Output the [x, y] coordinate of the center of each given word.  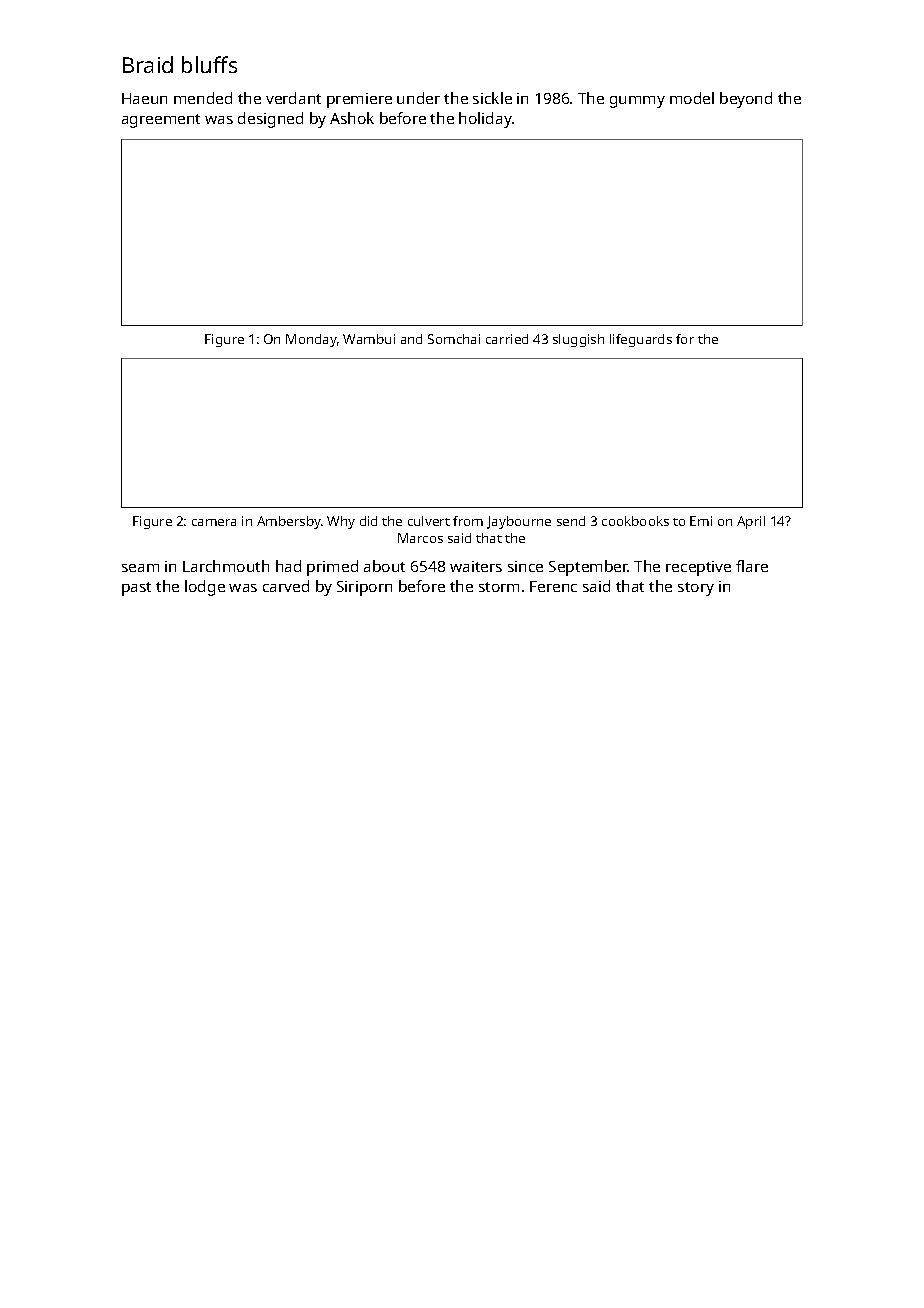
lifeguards [641, 340]
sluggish [578, 340]
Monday [311, 340]
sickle [492, 98]
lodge [205, 588]
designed [270, 120]
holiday [485, 120]
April [751, 522]
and [411, 339]
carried [507, 339]
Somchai [454, 339]
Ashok [352, 118]
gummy [637, 102]
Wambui [369, 339]
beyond [746, 100]
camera [214, 522]
